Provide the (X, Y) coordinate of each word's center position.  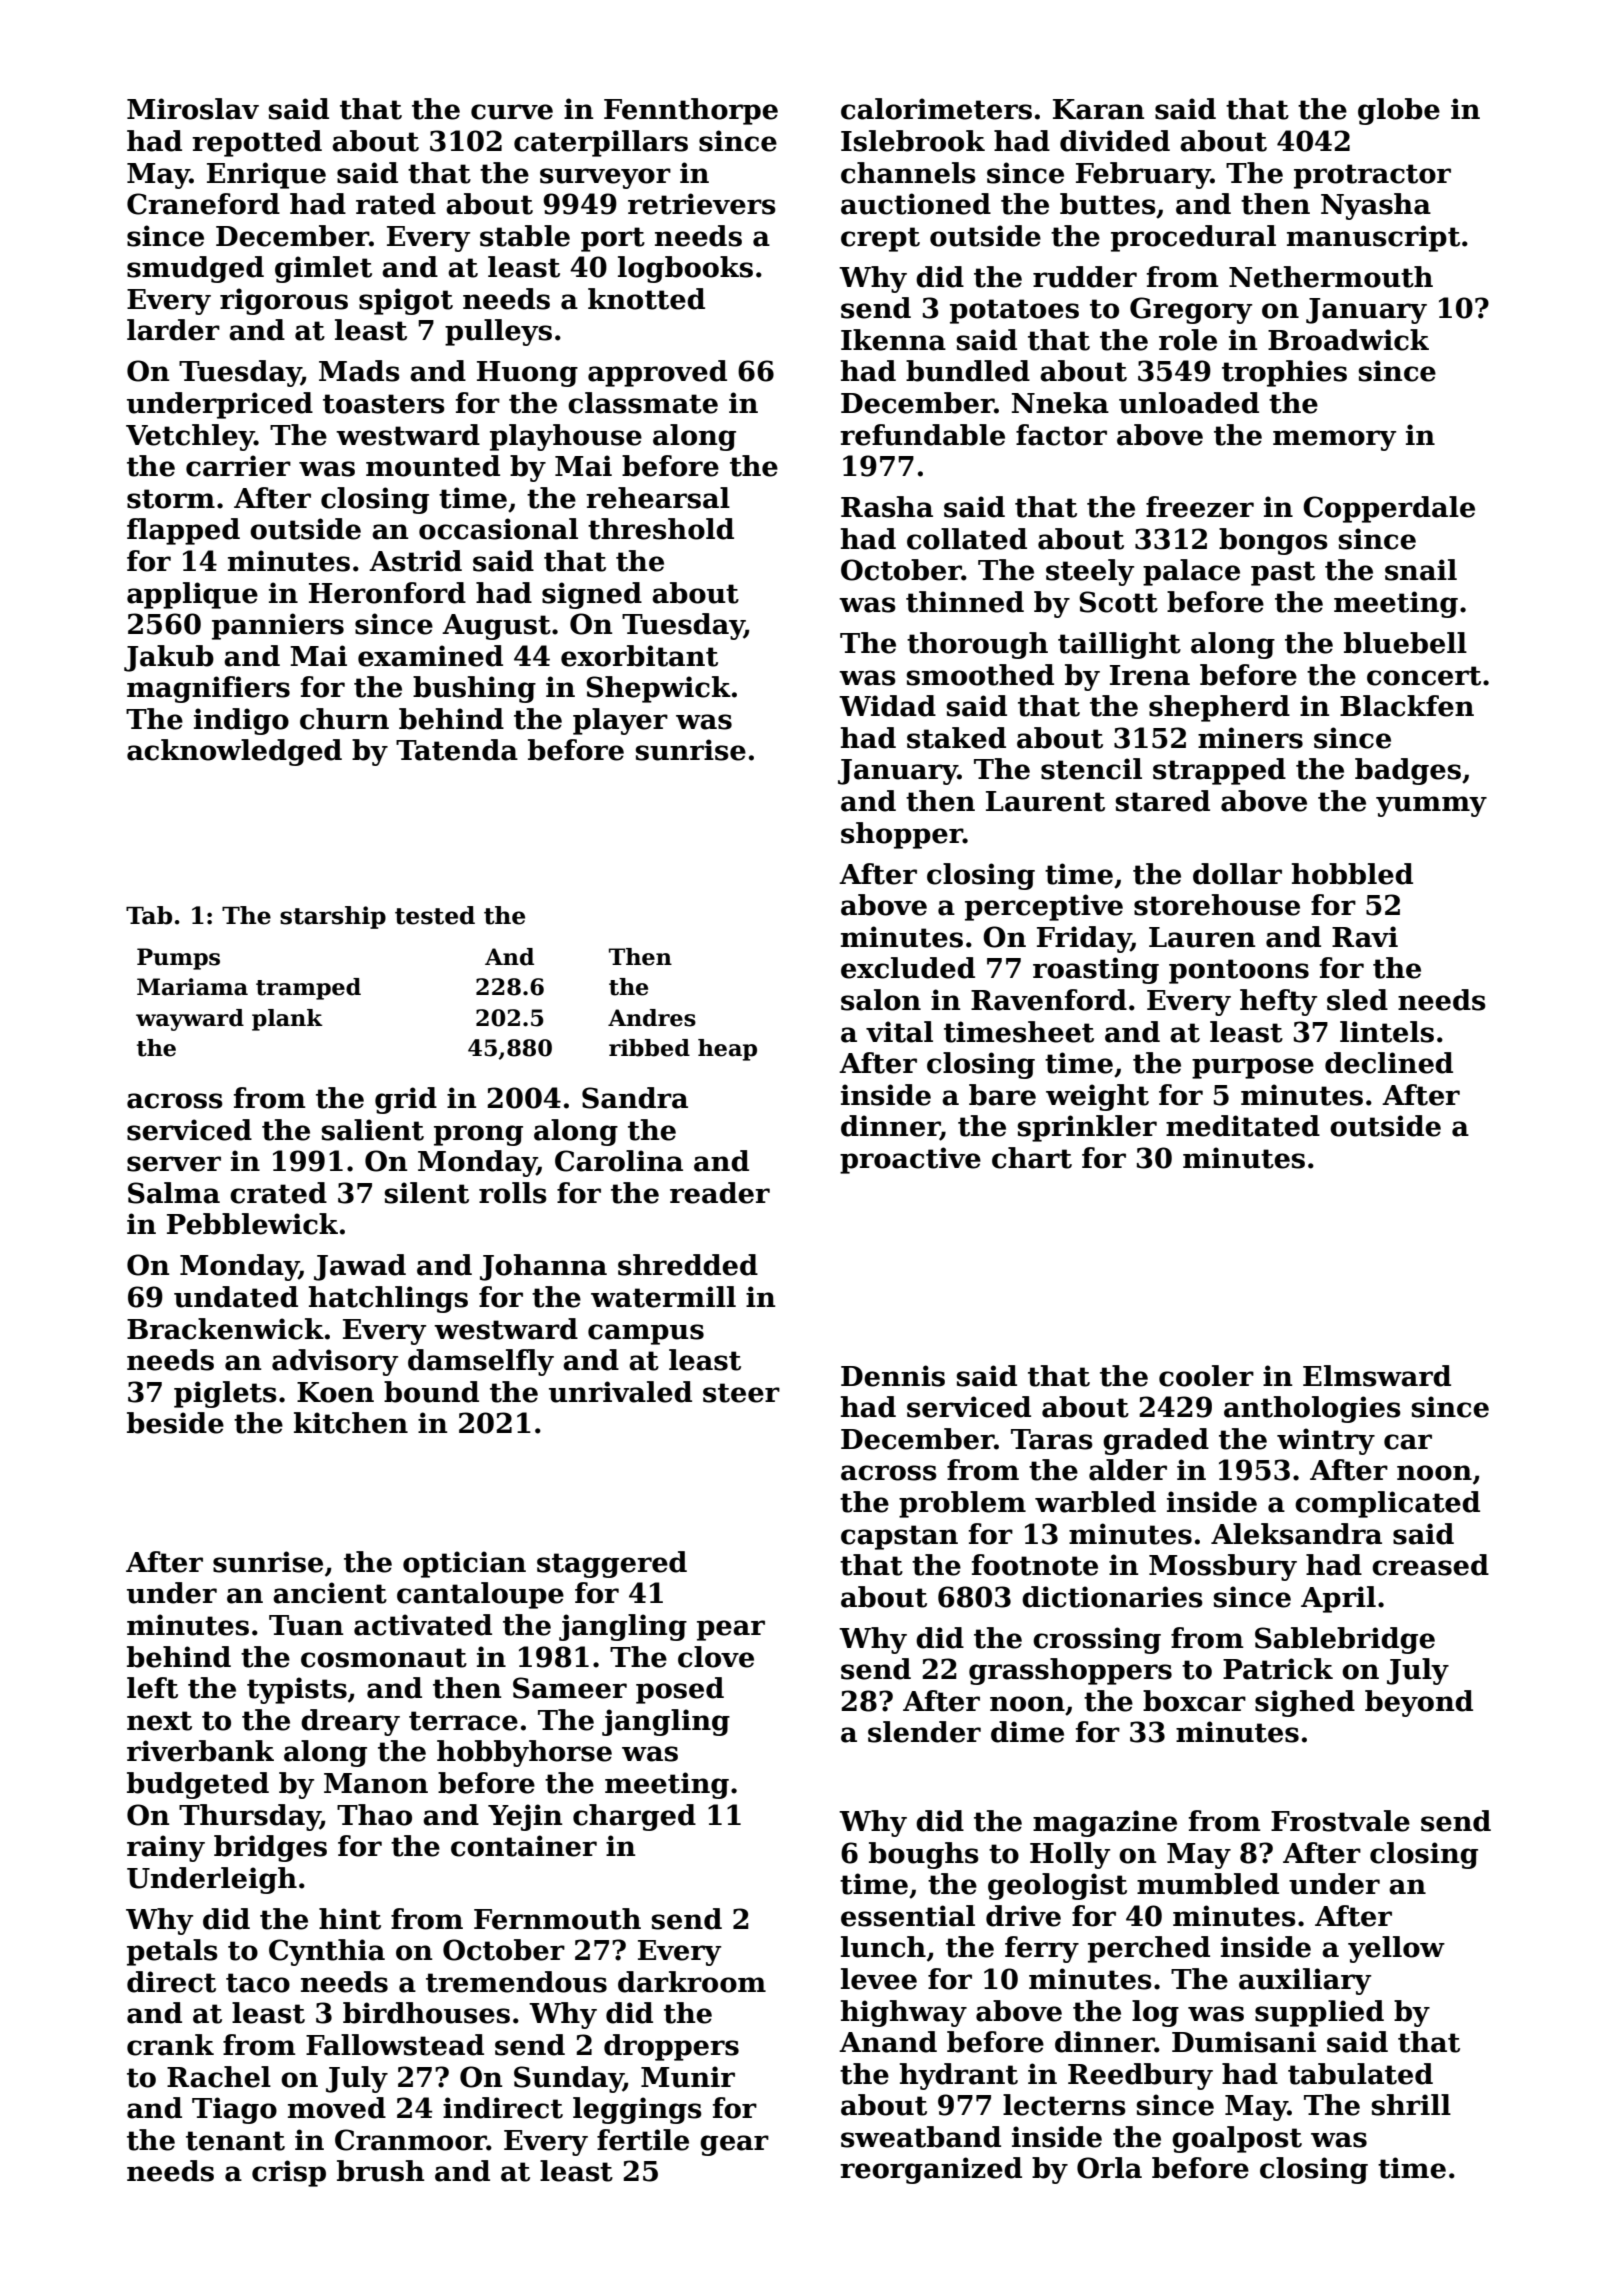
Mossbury (1223, 1567)
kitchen (351, 1423)
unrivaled (620, 1392)
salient (373, 1130)
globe (1399, 111)
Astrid (415, 561)
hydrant (959, 2076)
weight (1097, 1097)
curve (512, 112)
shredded (688, 1265)
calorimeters (936, 109)
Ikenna (893, 340)
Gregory (1191, 310)
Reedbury (1140, 2076)
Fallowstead (395, 2045)
